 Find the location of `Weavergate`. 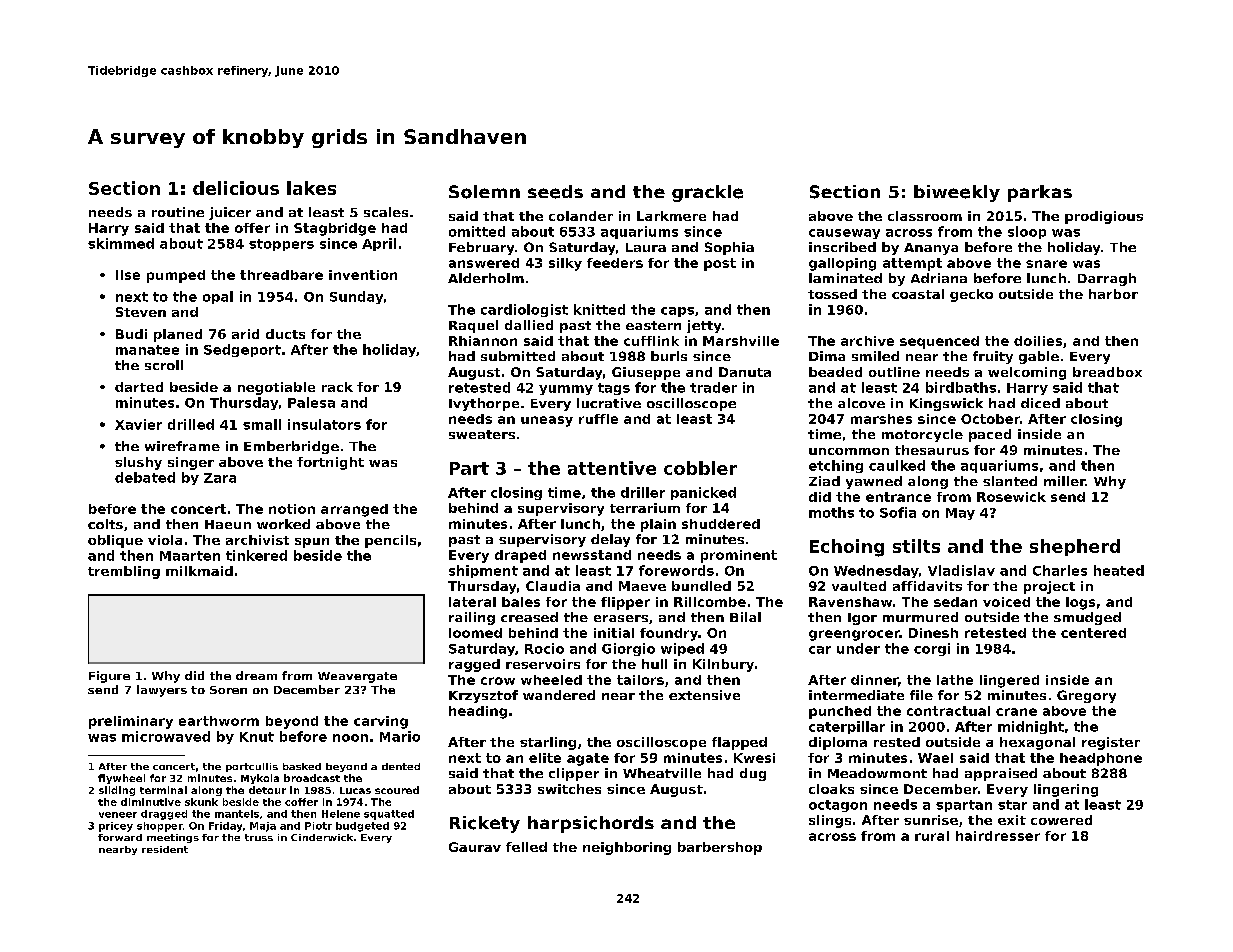

Weavergate is located at coordinates (357, 677).
